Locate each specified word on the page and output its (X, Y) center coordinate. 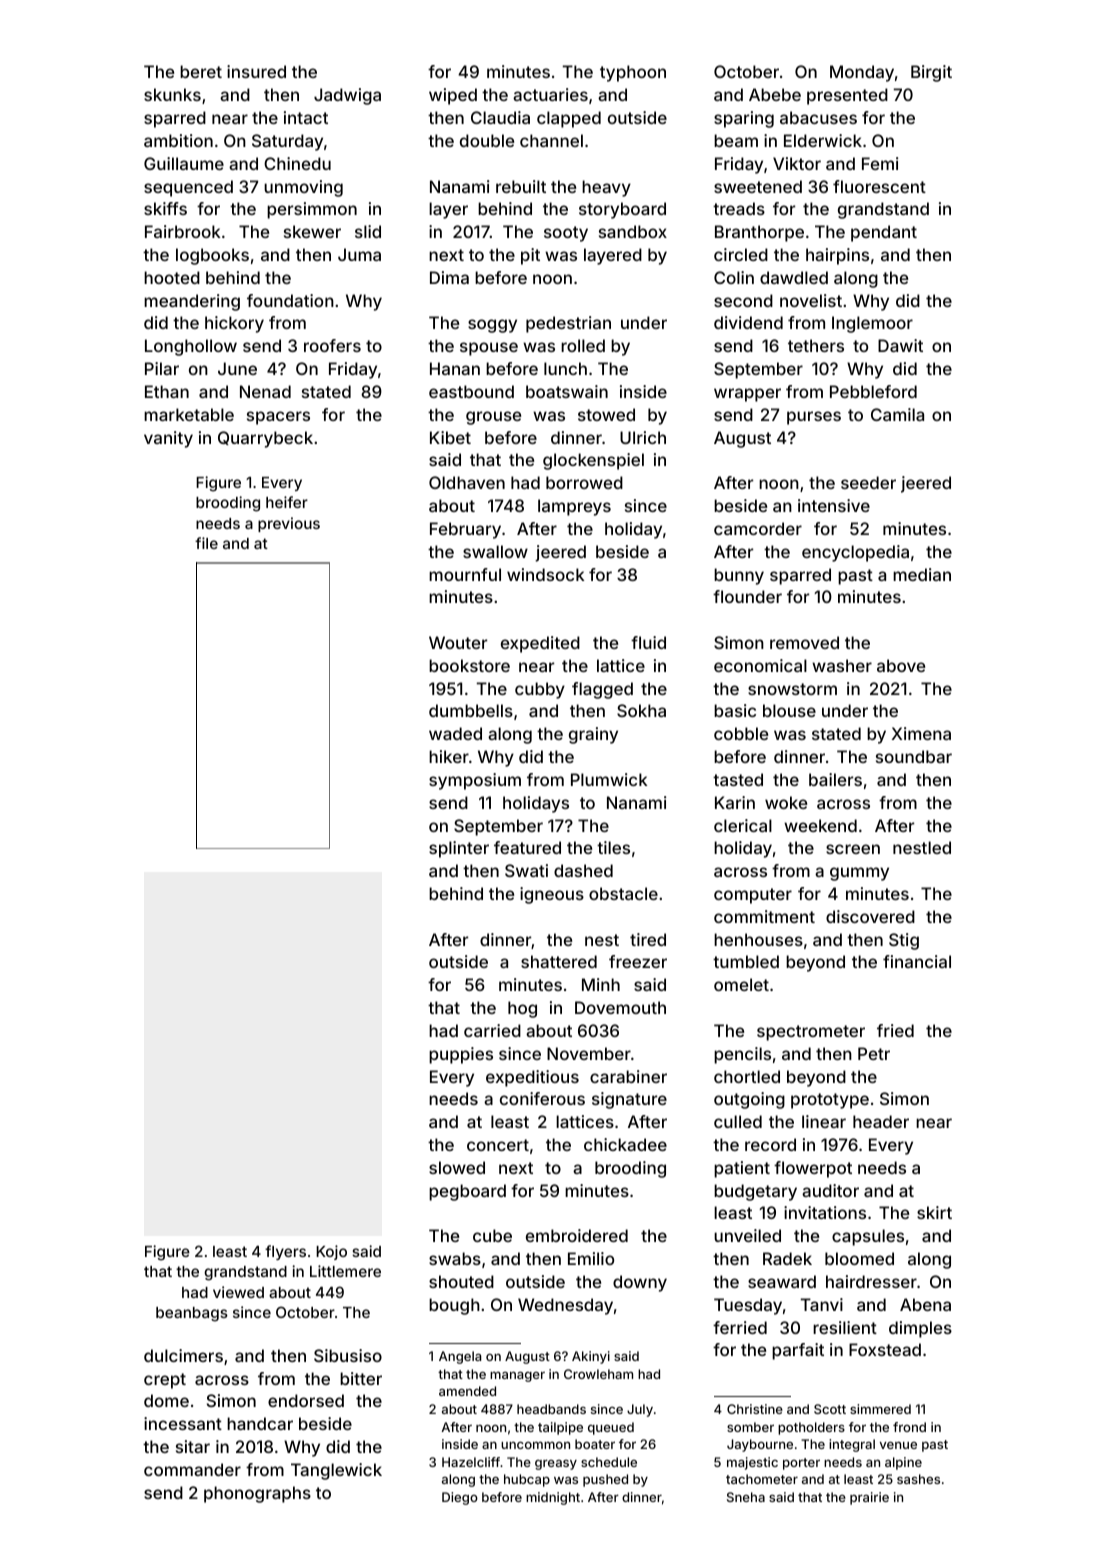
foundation (290, 300)
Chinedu (297, 163)
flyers (285, 1252)
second (743, 300)
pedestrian (568, 324)
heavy (606, 188)
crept (165, 1381)
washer (842, 665)
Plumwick (609, 779)
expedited (540, 644)
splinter (459, 849)
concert (498, 1145)
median (922, 574)
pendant (884, 233)
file (206, 543)
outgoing (749, 1100)
